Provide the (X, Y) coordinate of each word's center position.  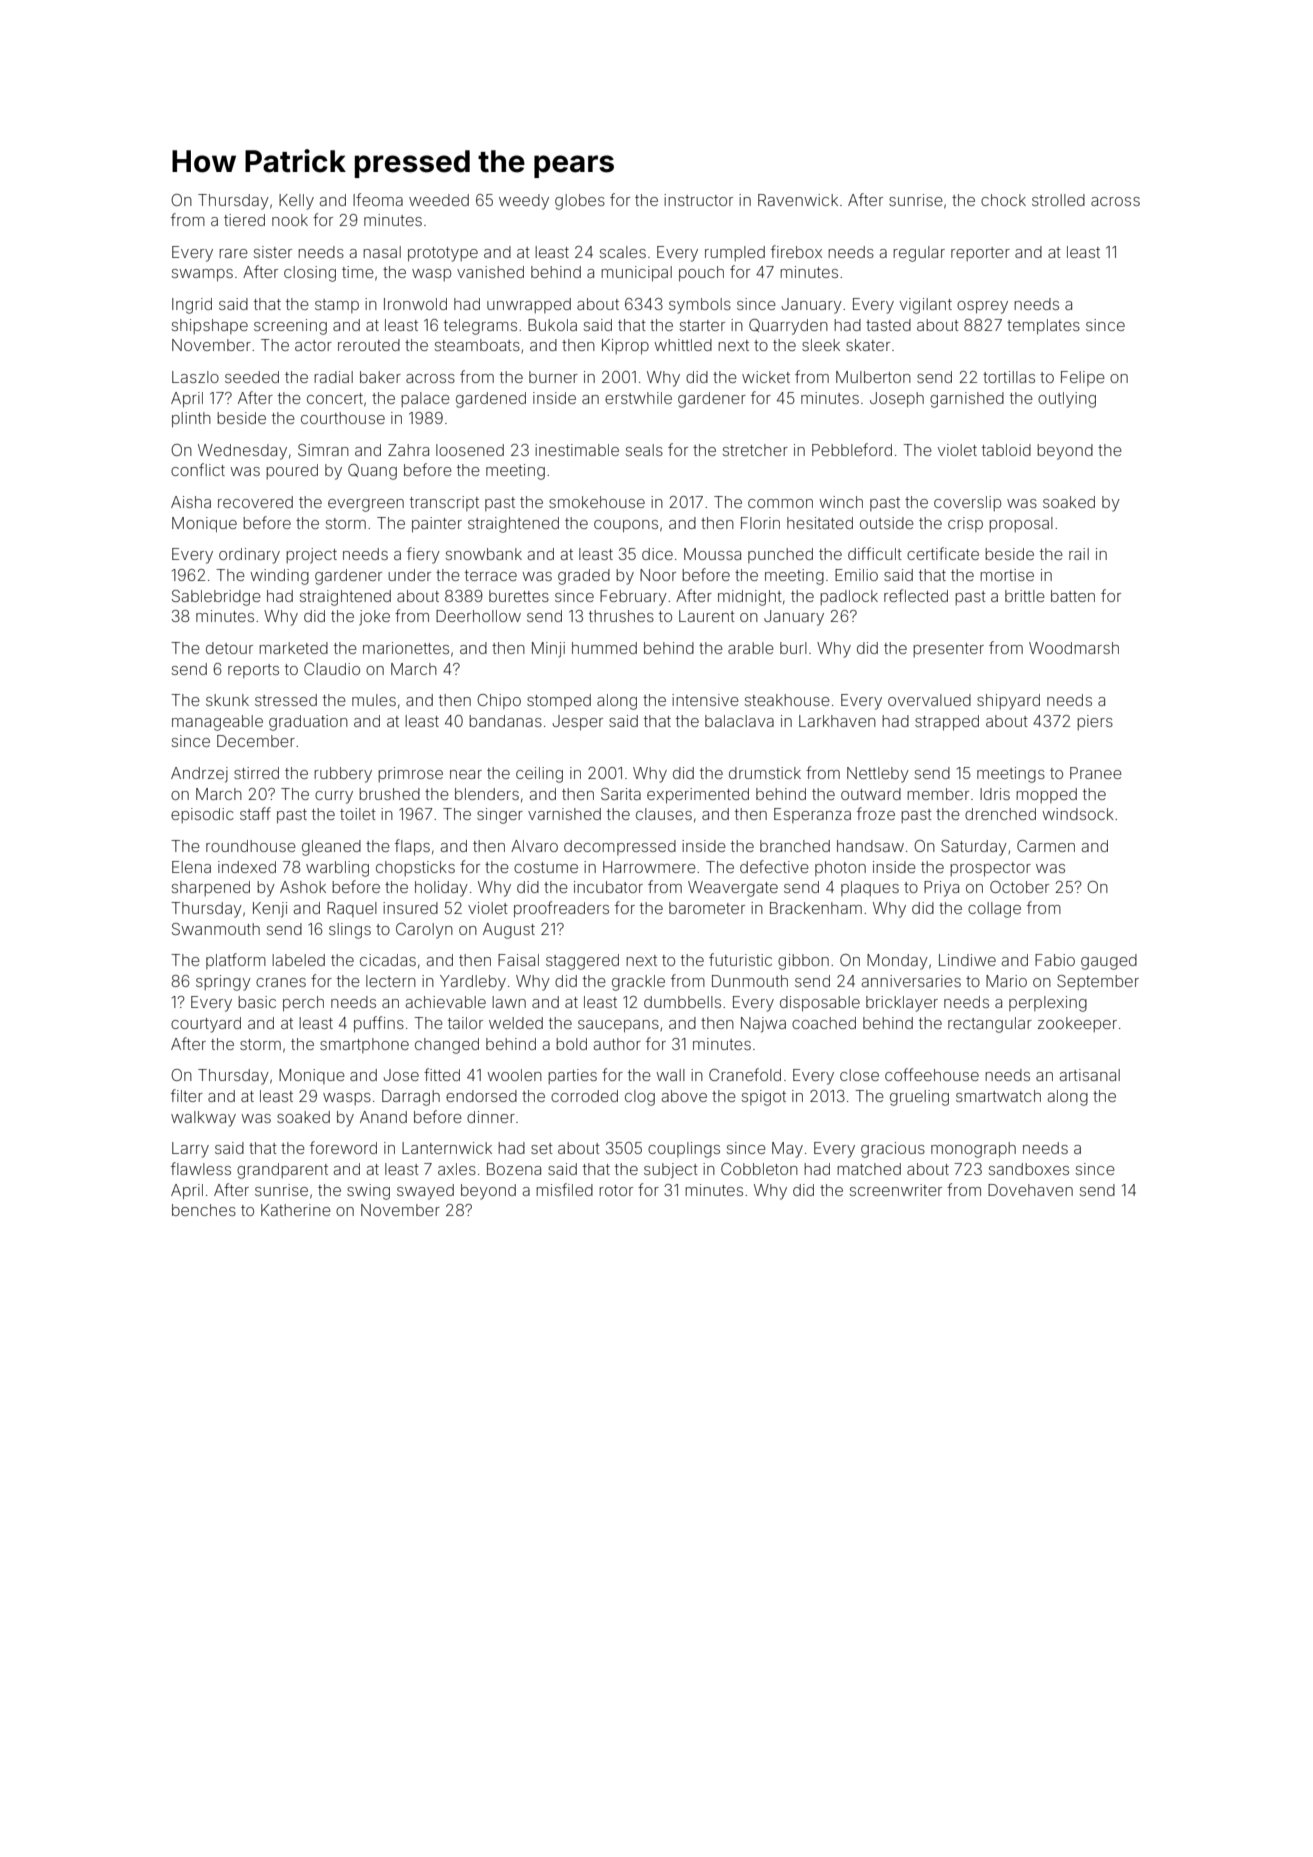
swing (368, 1192)
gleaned (331, 848)
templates (1043, 326)
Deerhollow (478, 616)
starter (702, 325)
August (509, 931)
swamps (202, 275)
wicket (766, 377)
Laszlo (195, 377)
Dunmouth (750, 981)
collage (994, 910)
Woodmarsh (1074, 648)
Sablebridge (216, 598)
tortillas (1009, 377)
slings (350, 931)
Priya (941, 889)
